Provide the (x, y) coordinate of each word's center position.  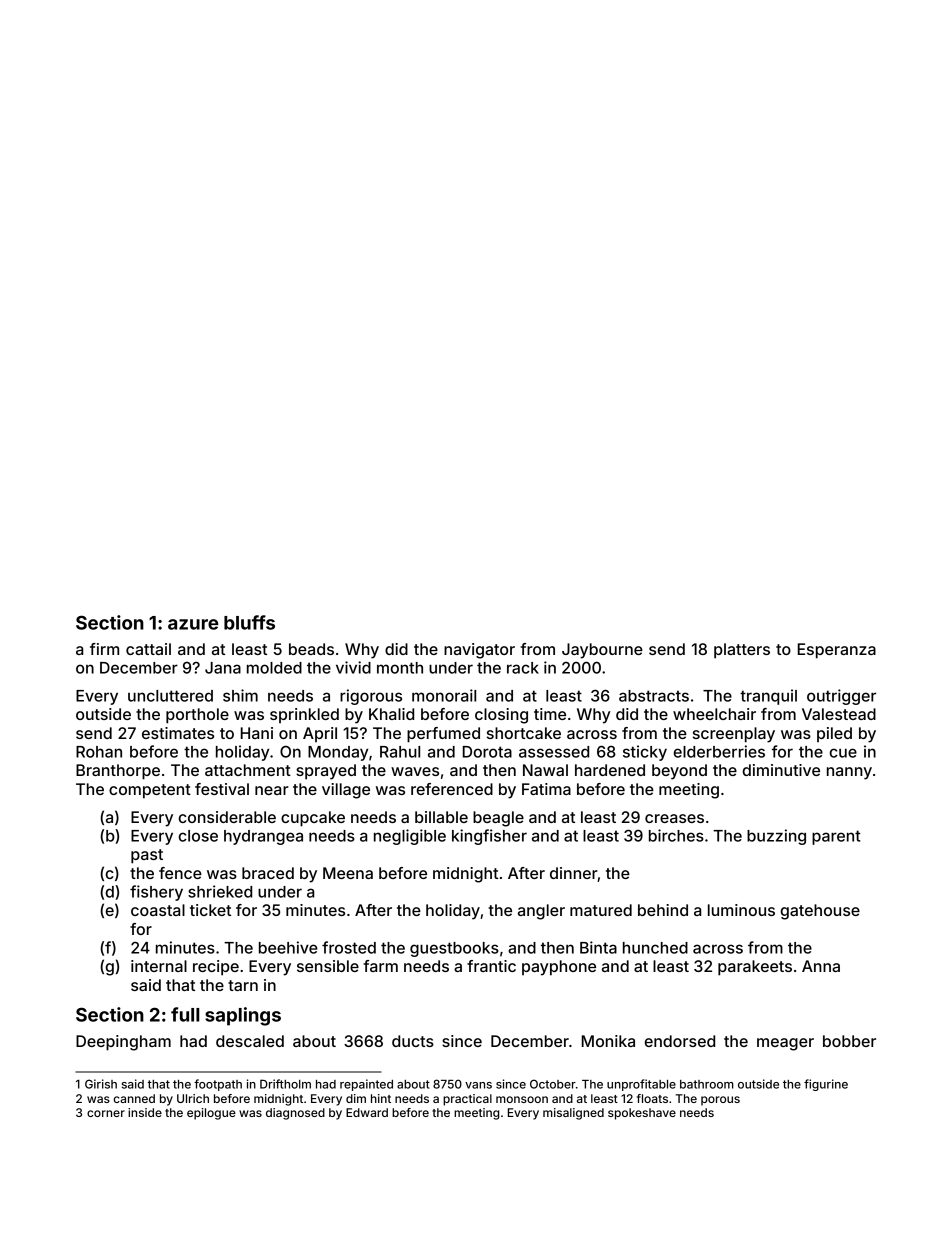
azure (193, 624)
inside (145, 1112)
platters (742, 651)
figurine (826, 1085)
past (147, 856)
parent (836, 837)
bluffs (249, 622)
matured (601, 910)
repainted (366, 1085)
